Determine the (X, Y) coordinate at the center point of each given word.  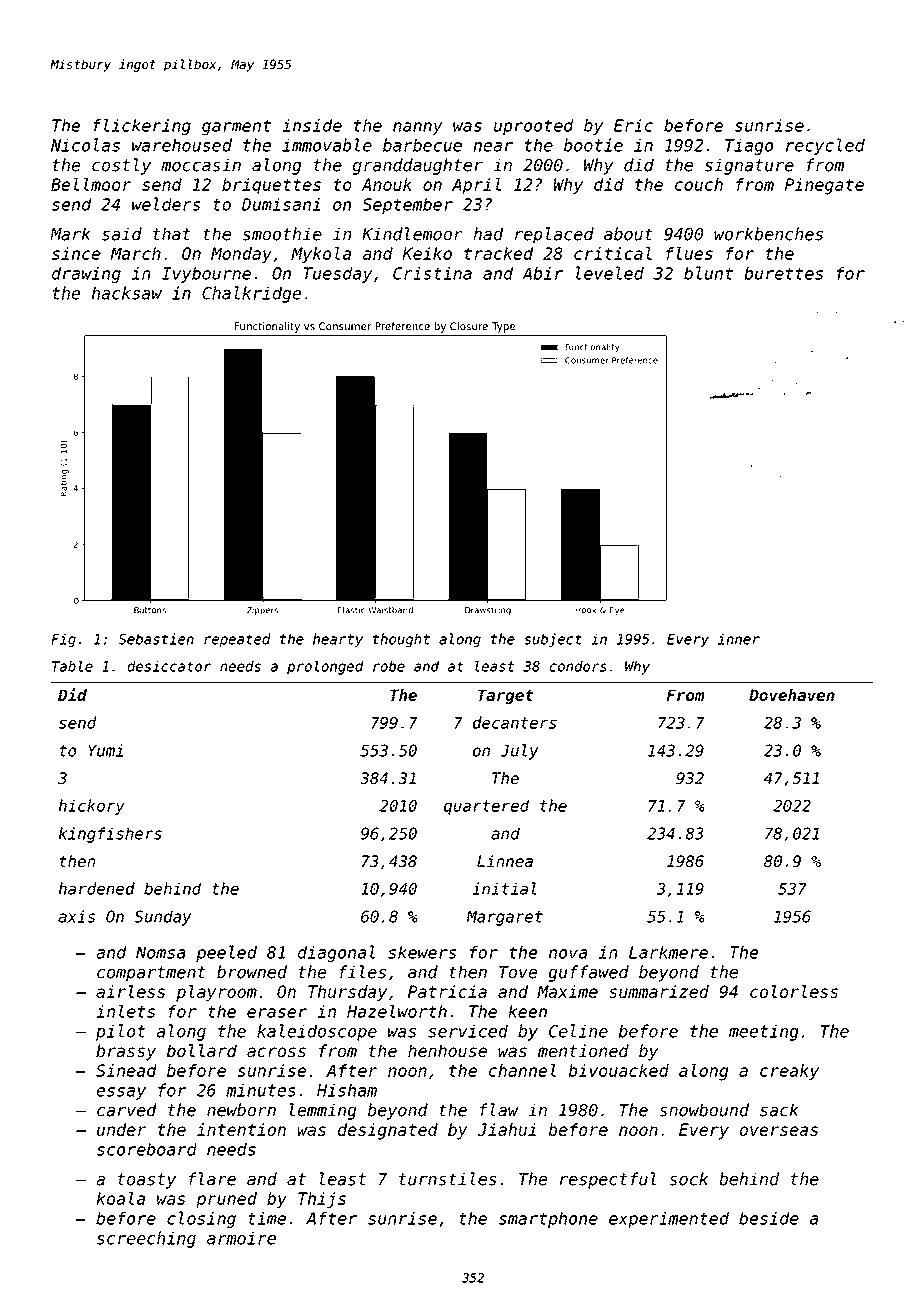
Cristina (432, 273)
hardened (97, 888)
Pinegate (824, 186)
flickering (142, 127)
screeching (146, 1239)
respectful (608, 1180)
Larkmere (668, 952)
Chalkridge (251, 294)
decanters (515, 722)
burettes (783, 273)
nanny (417, 128)
